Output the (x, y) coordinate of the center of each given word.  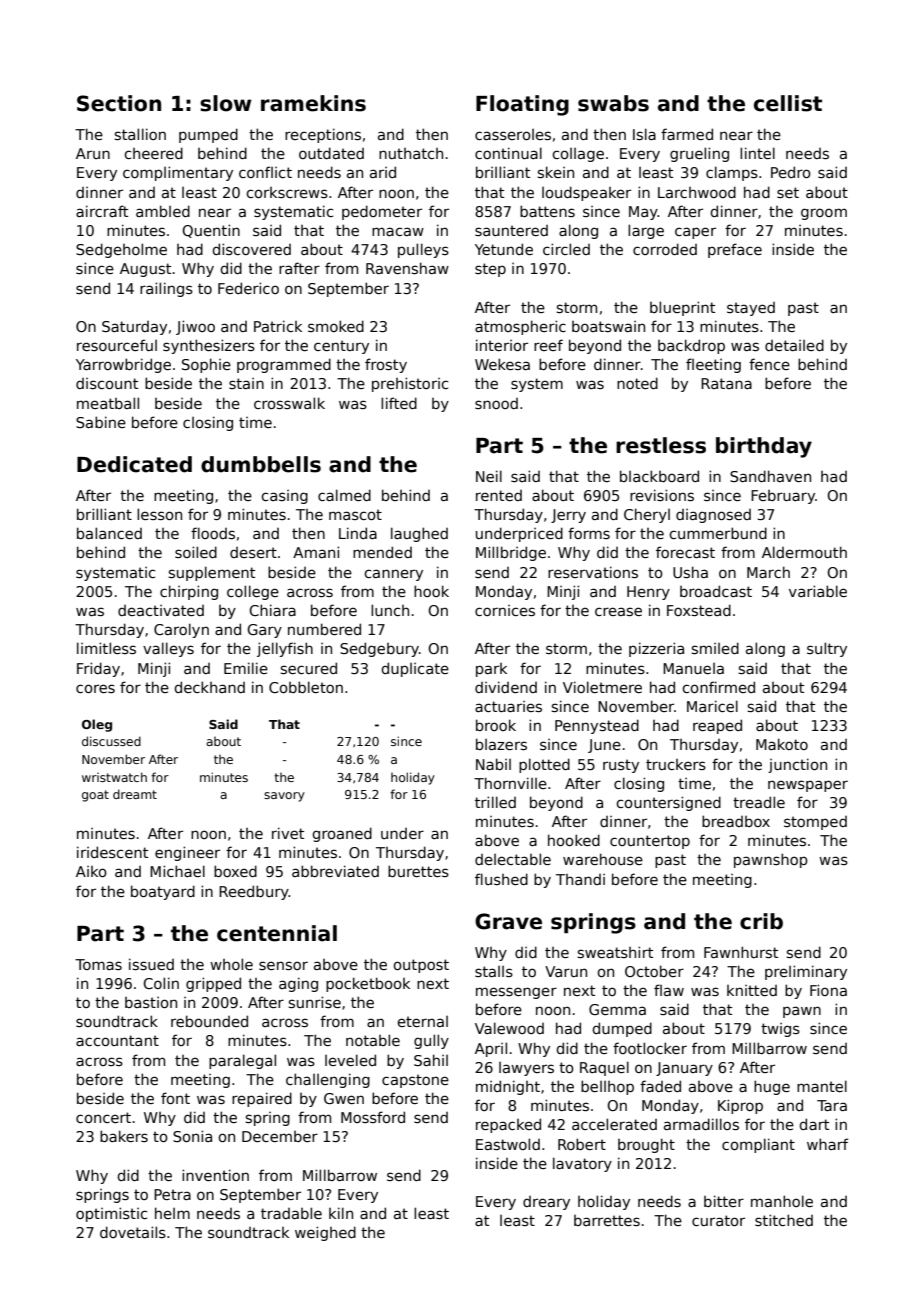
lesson (159, 514)
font (175, 1098)
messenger (516, 993)
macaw (398, 231)
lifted (399, 403)
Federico (248, 288)
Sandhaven (770, 476)
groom (824, 214)
